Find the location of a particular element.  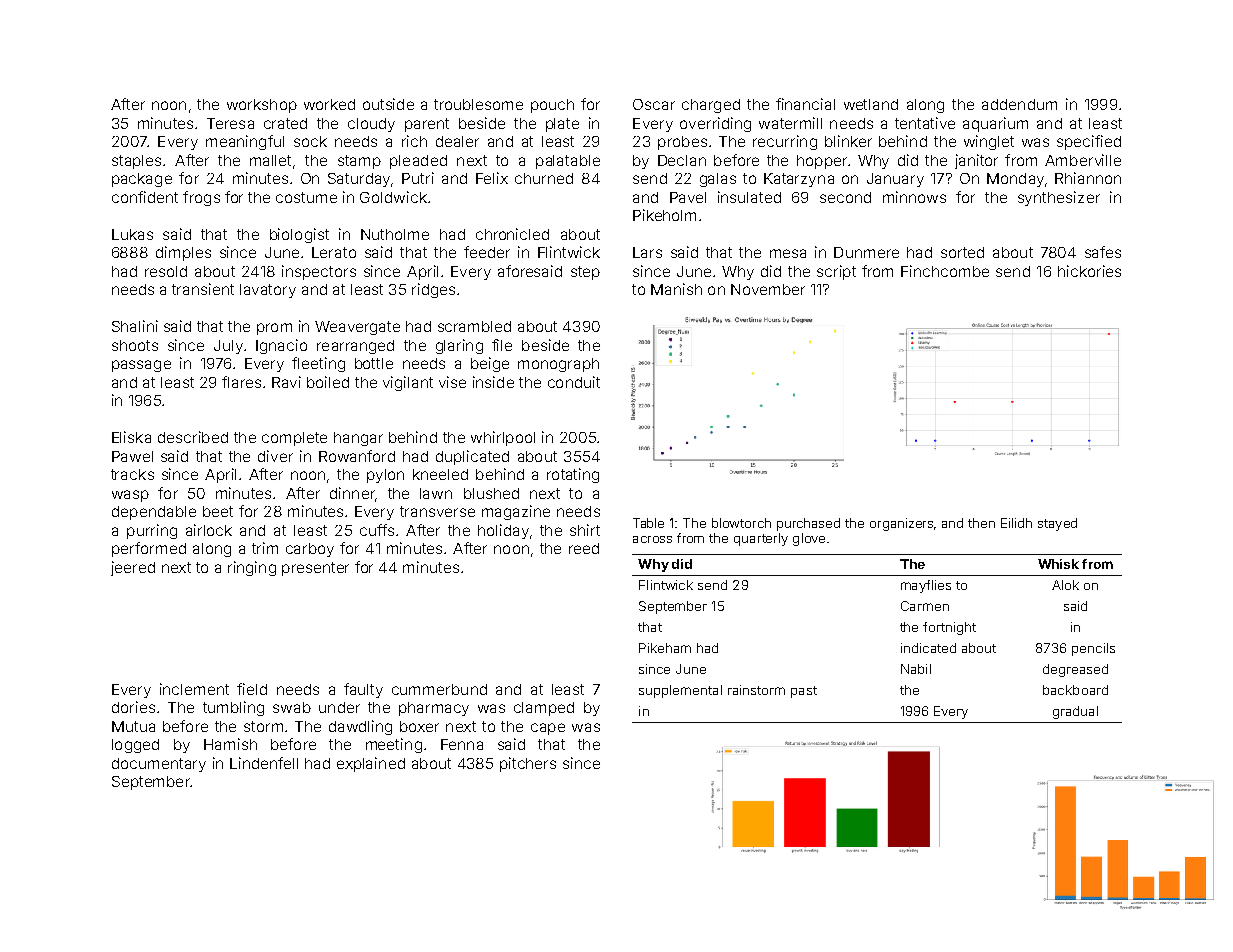

duplicated is located at coordinates (472, 457).
